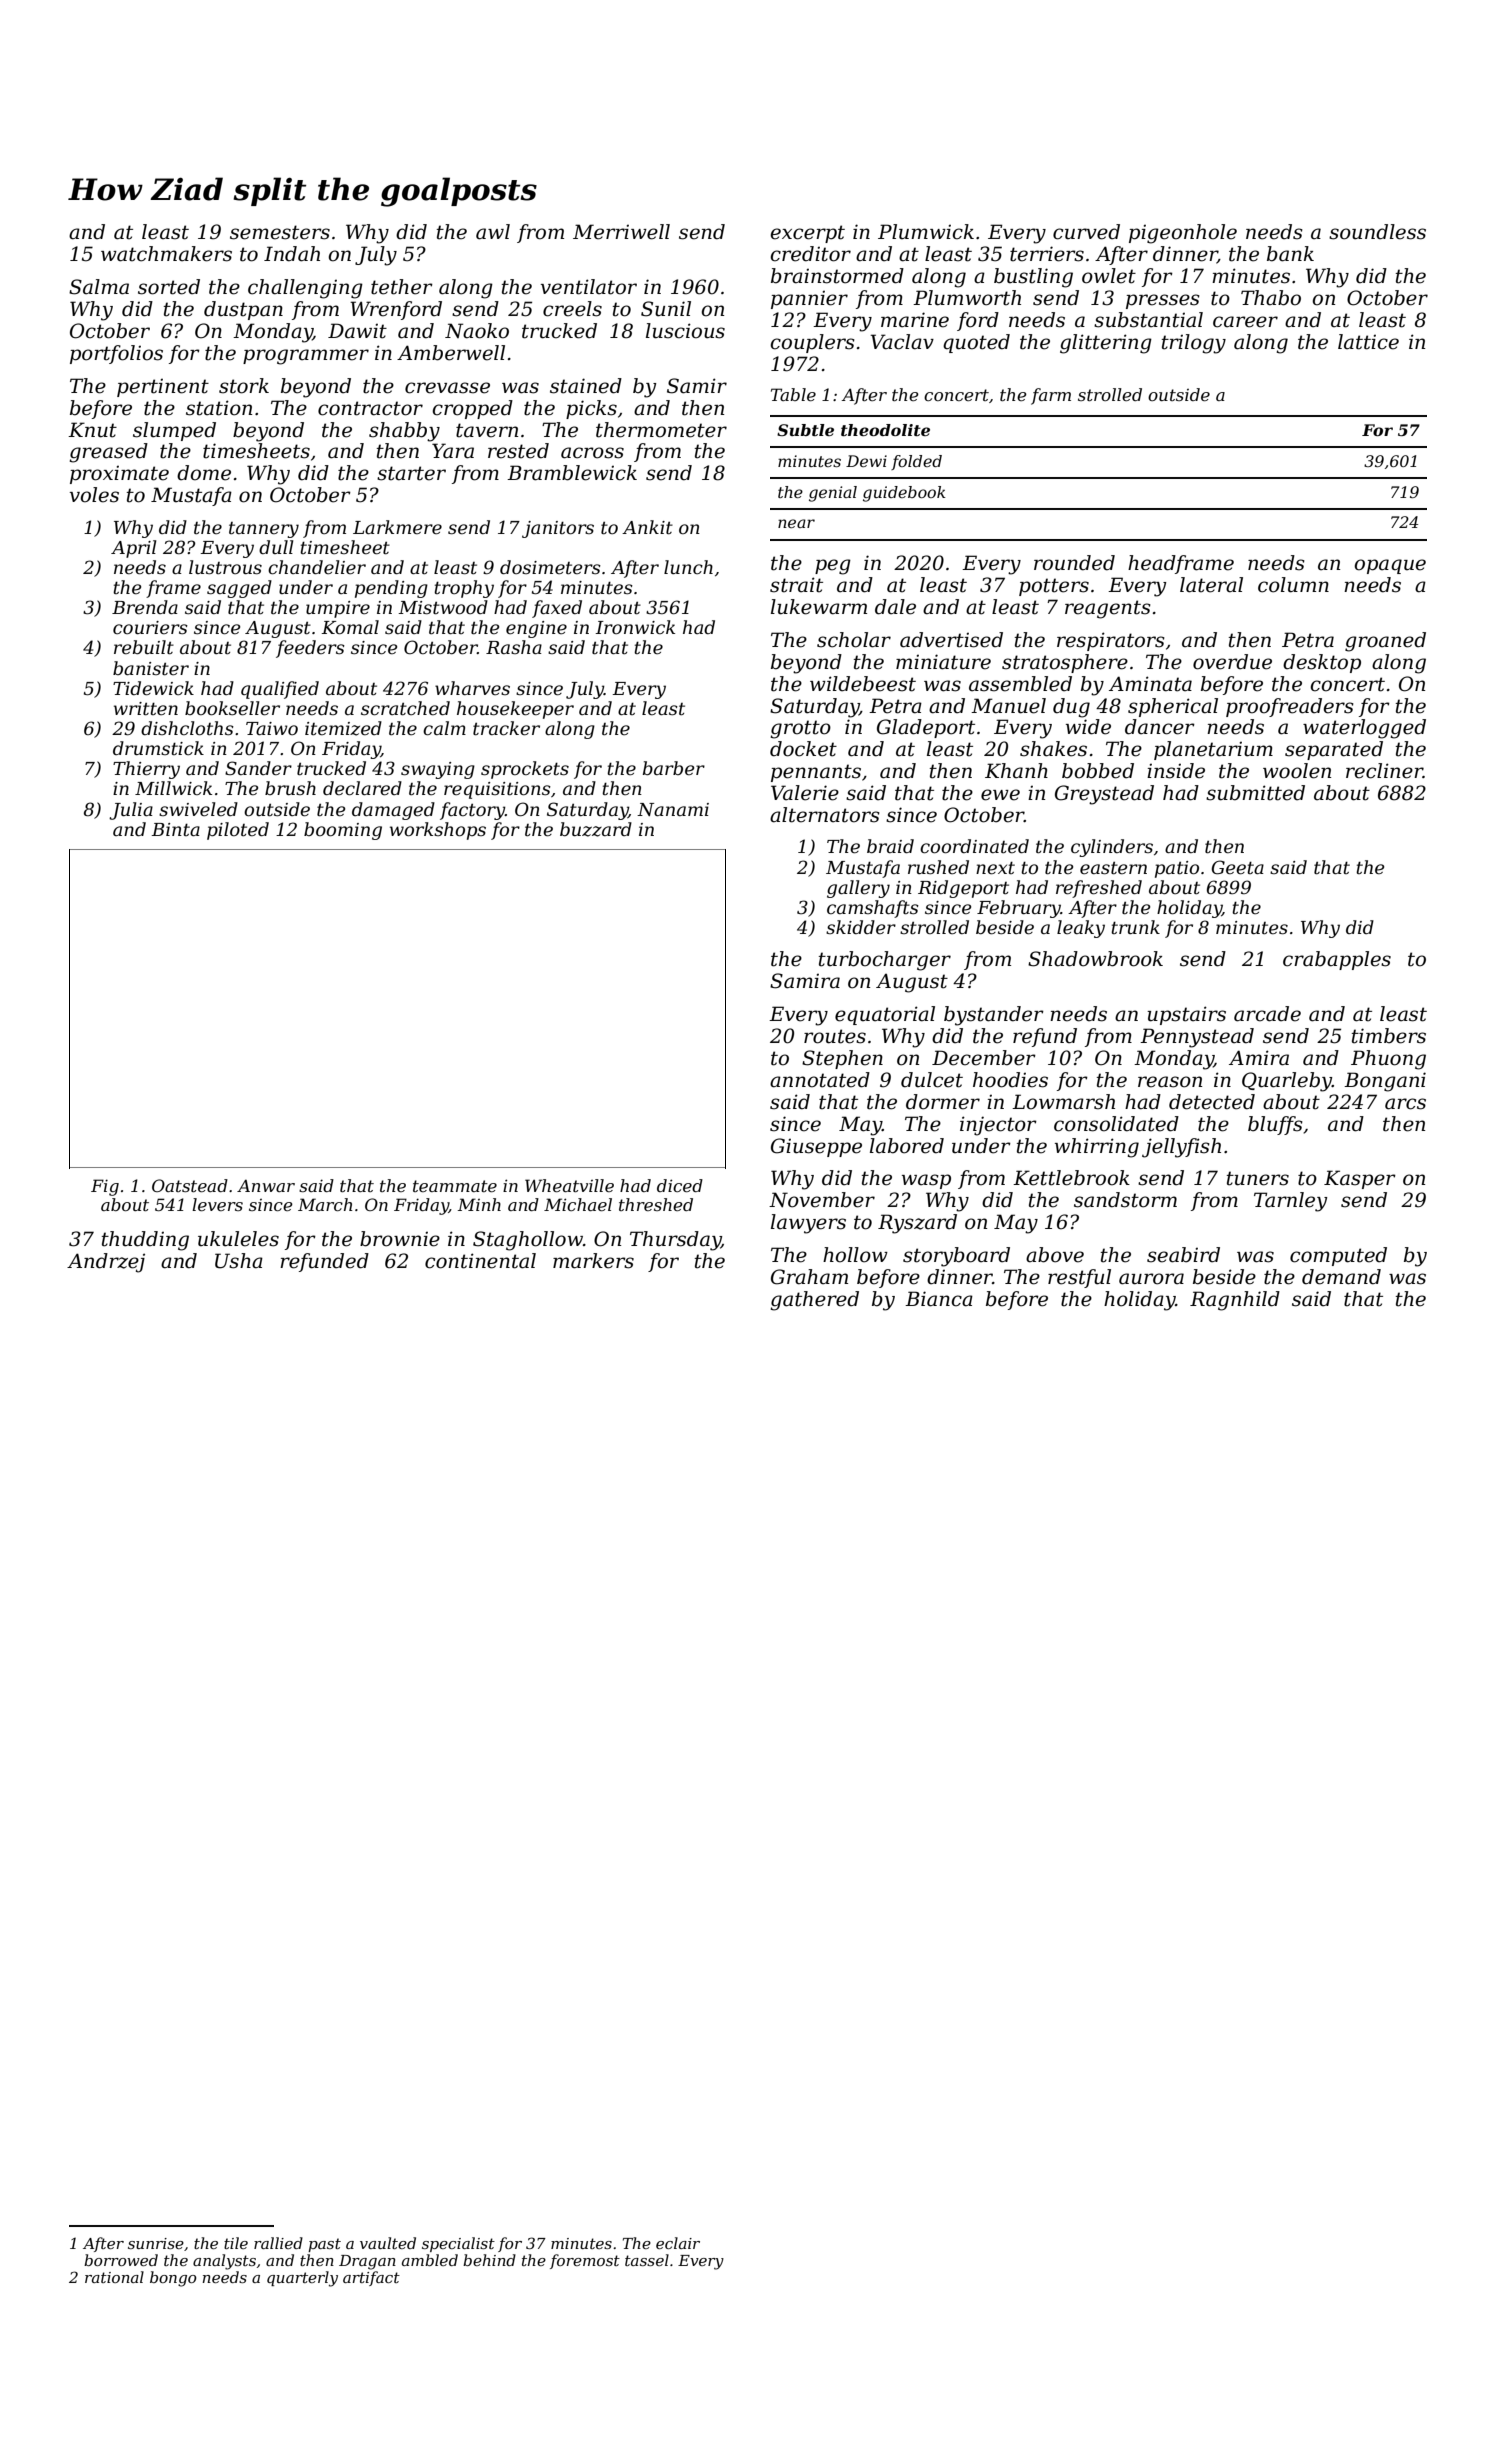  Describe the element at coordinates (558, 529) in the document. I see `janitors` at that location.
